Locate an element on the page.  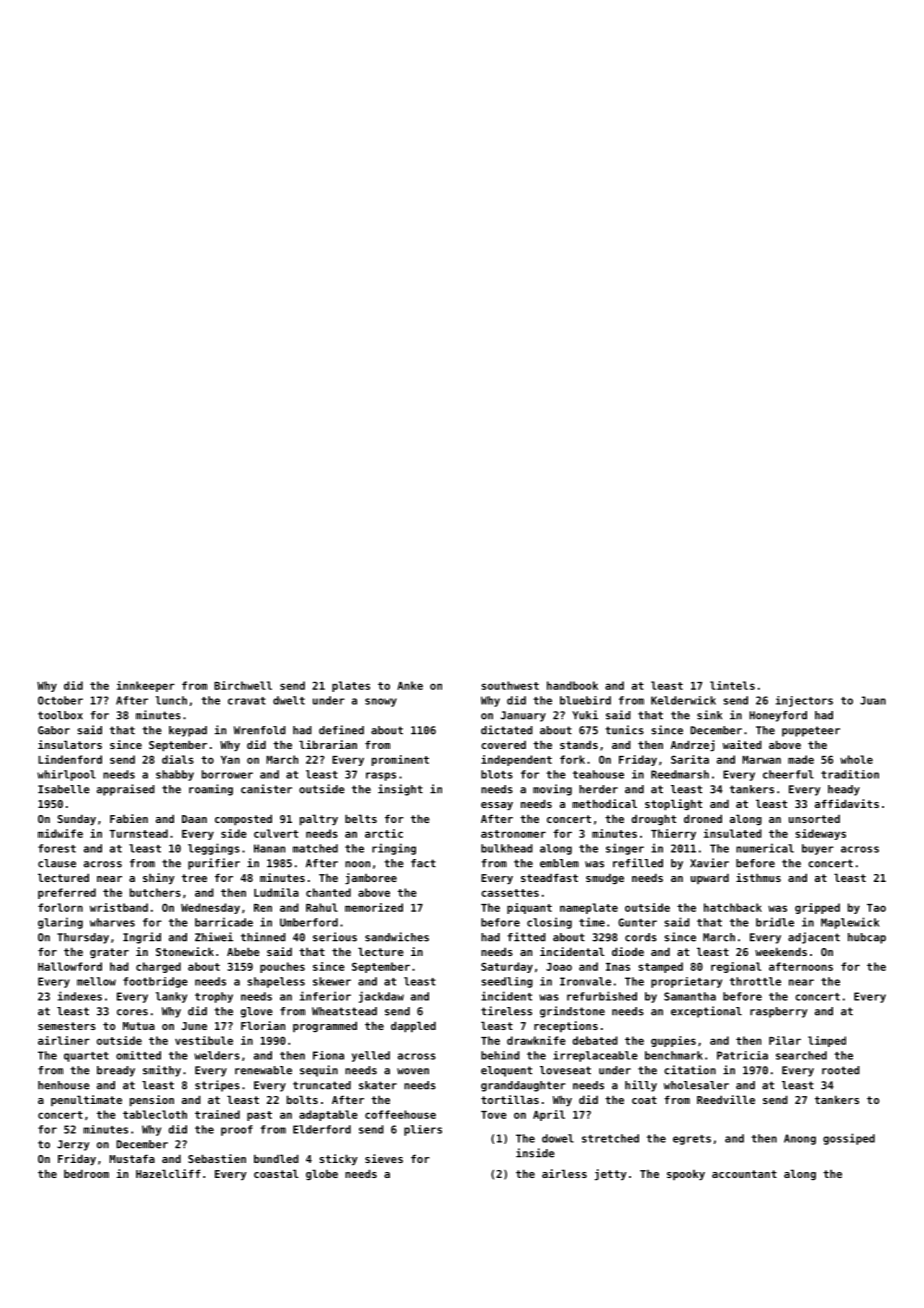
trophy is located at coordinates (214, 997).
